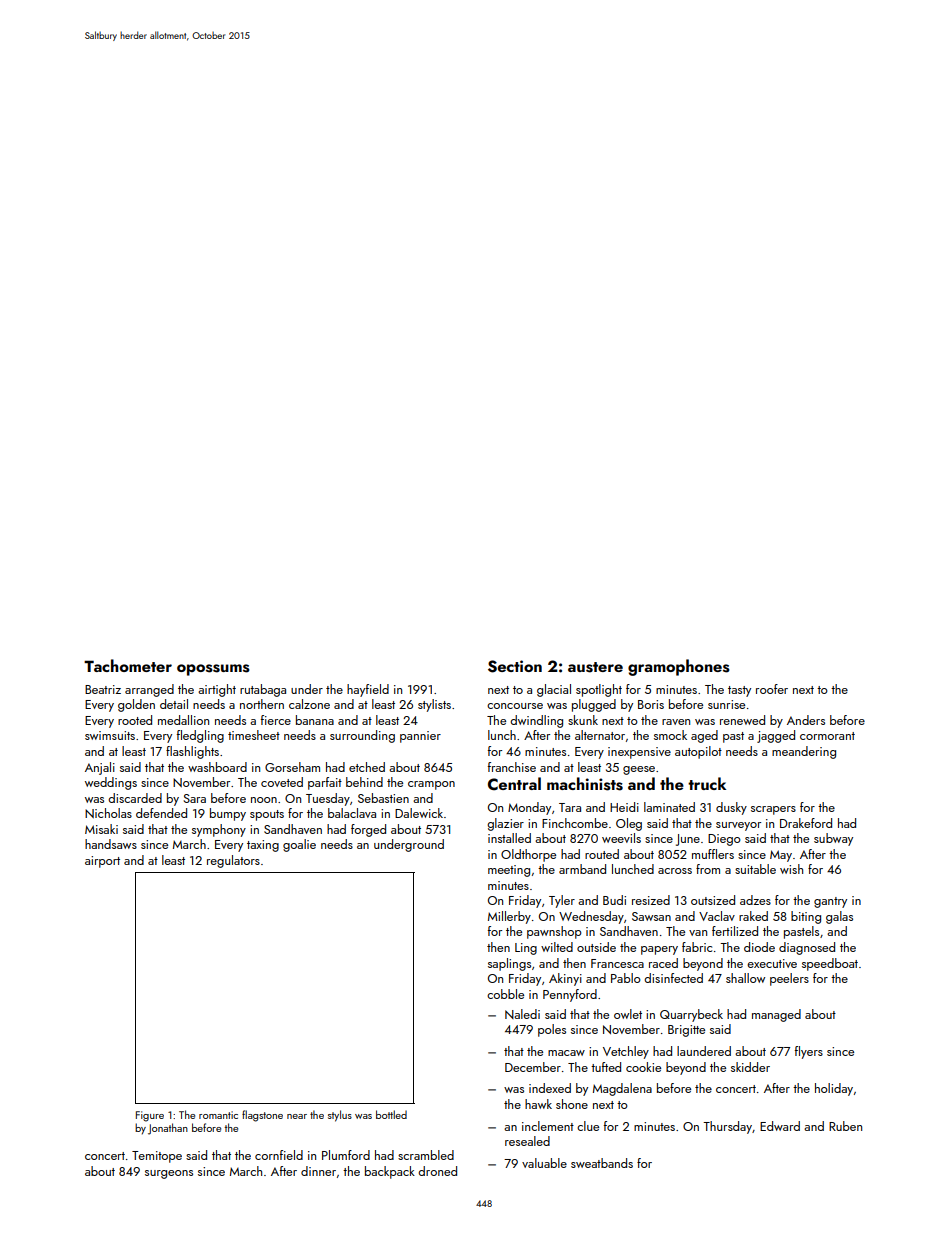 The image size is (952, 1233). Describe the element at coordinates (276, 720) in the image. I see `fierce` at that location.
